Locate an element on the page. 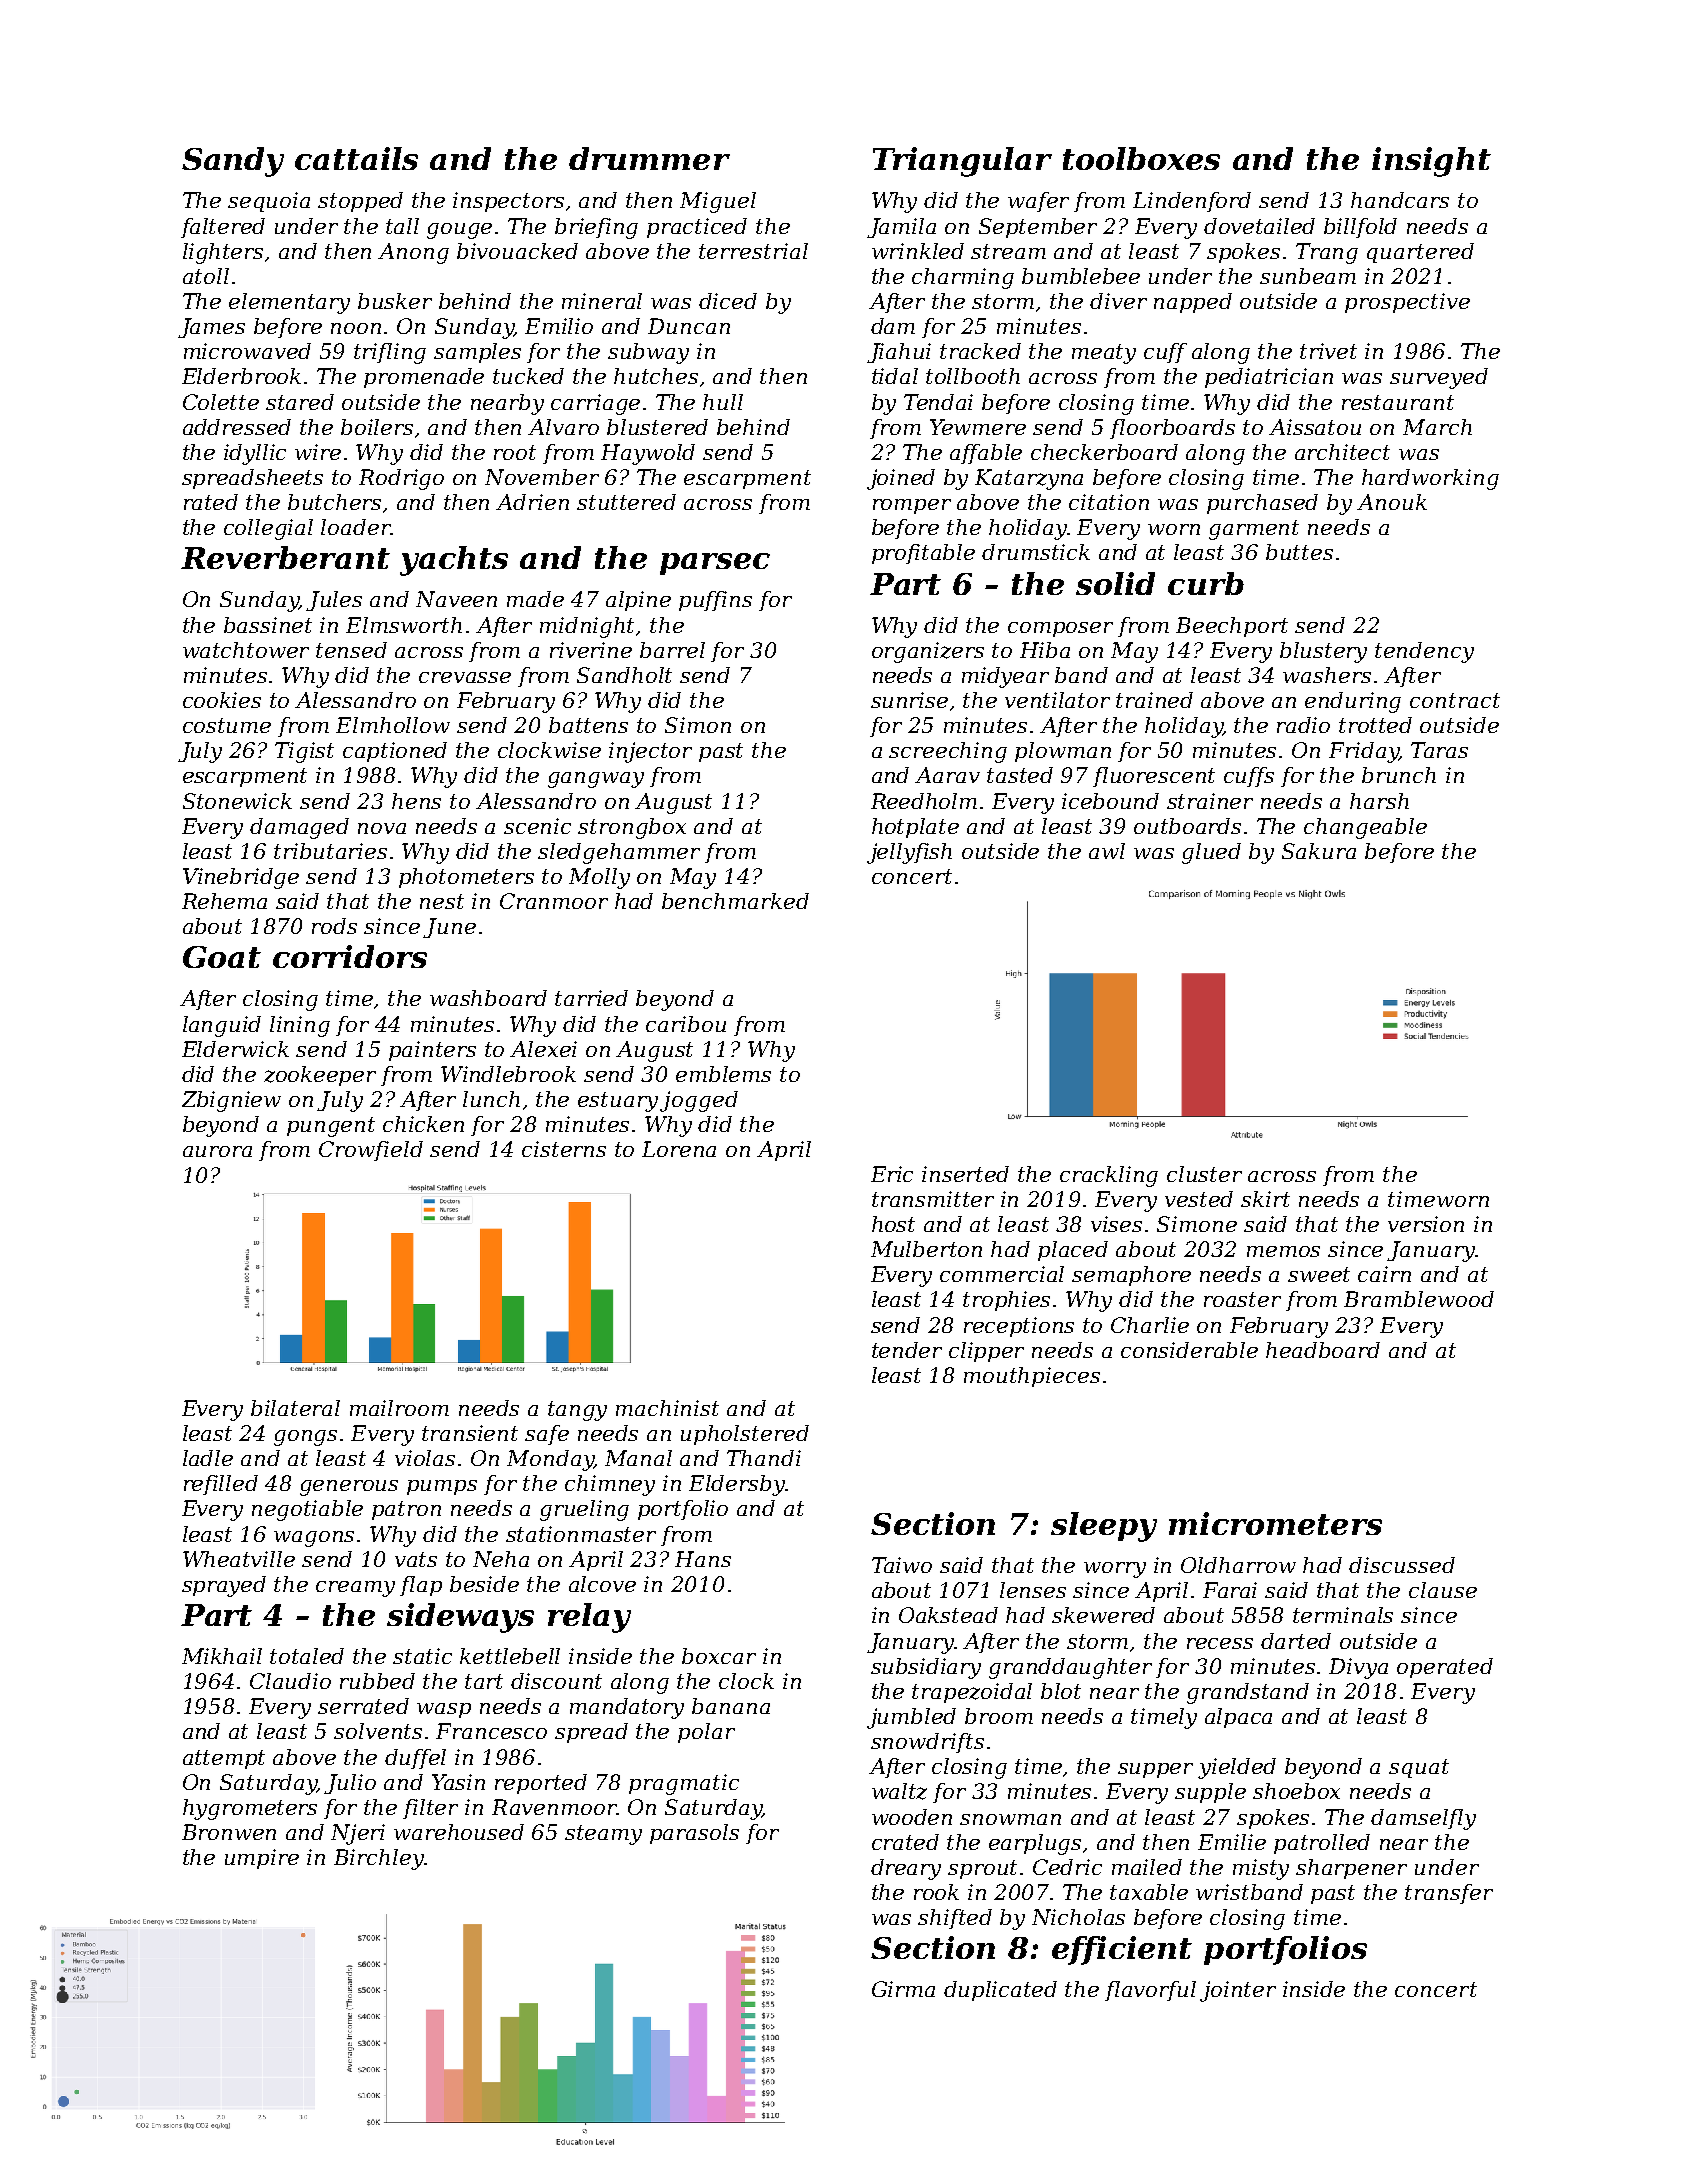  benchmarked is located at coordinates (735, 901).
